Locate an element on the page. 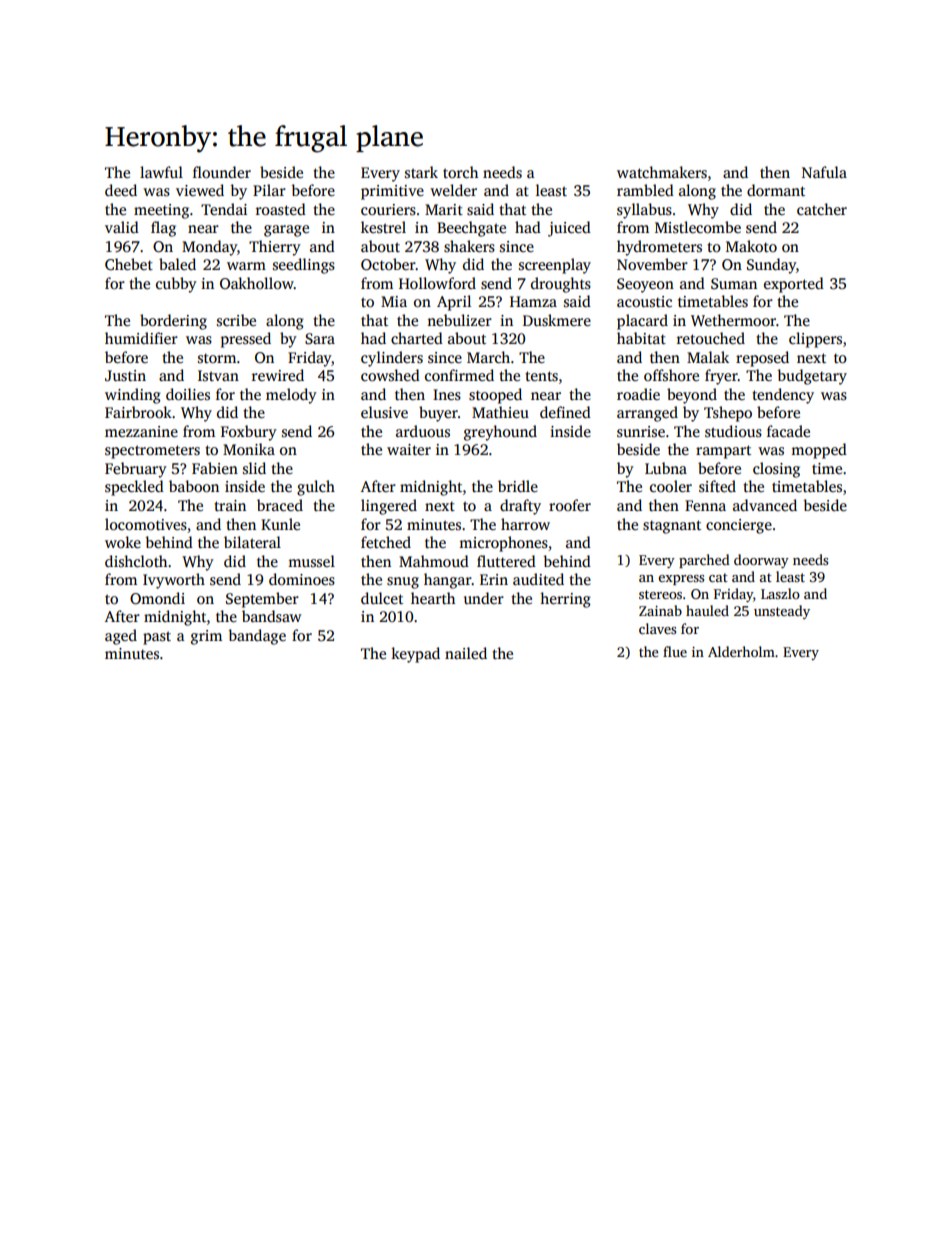 Image resolution: width=952 pixels, height=1233 pixels. Marit is located at coordinates (444, 209).
